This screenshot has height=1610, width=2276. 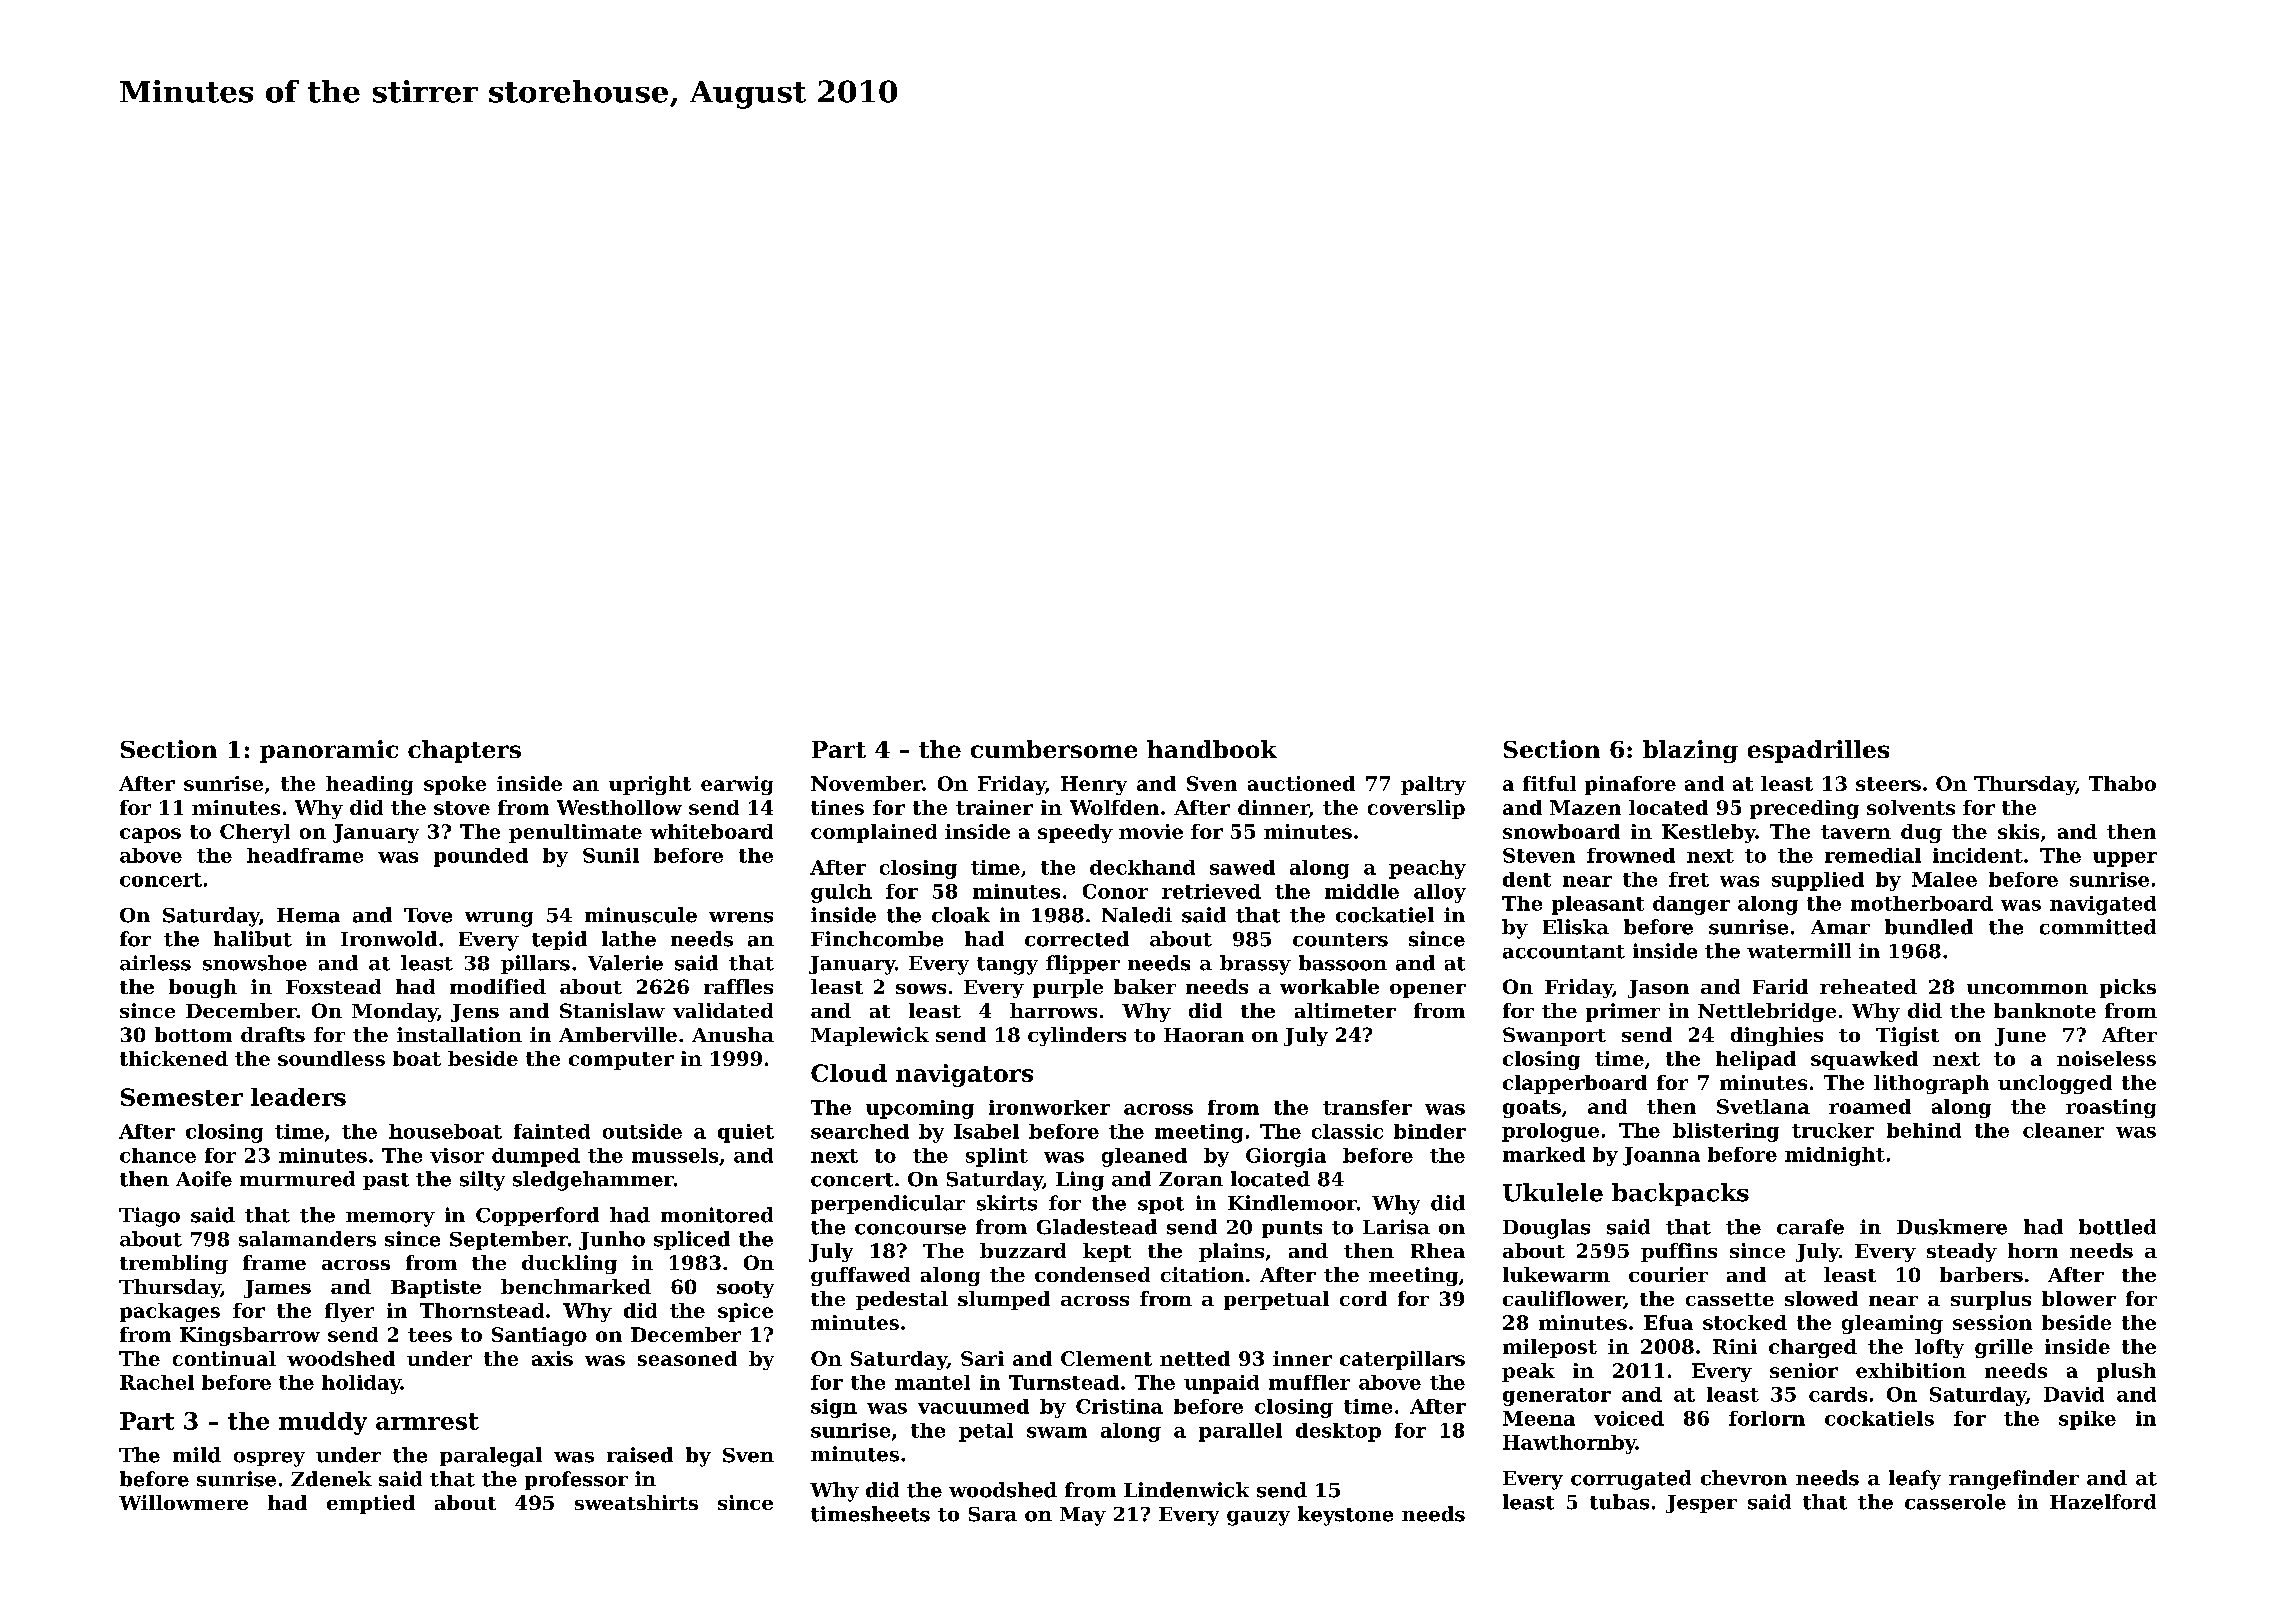 I want to click on Monday, so click(x=395, y=1012).
